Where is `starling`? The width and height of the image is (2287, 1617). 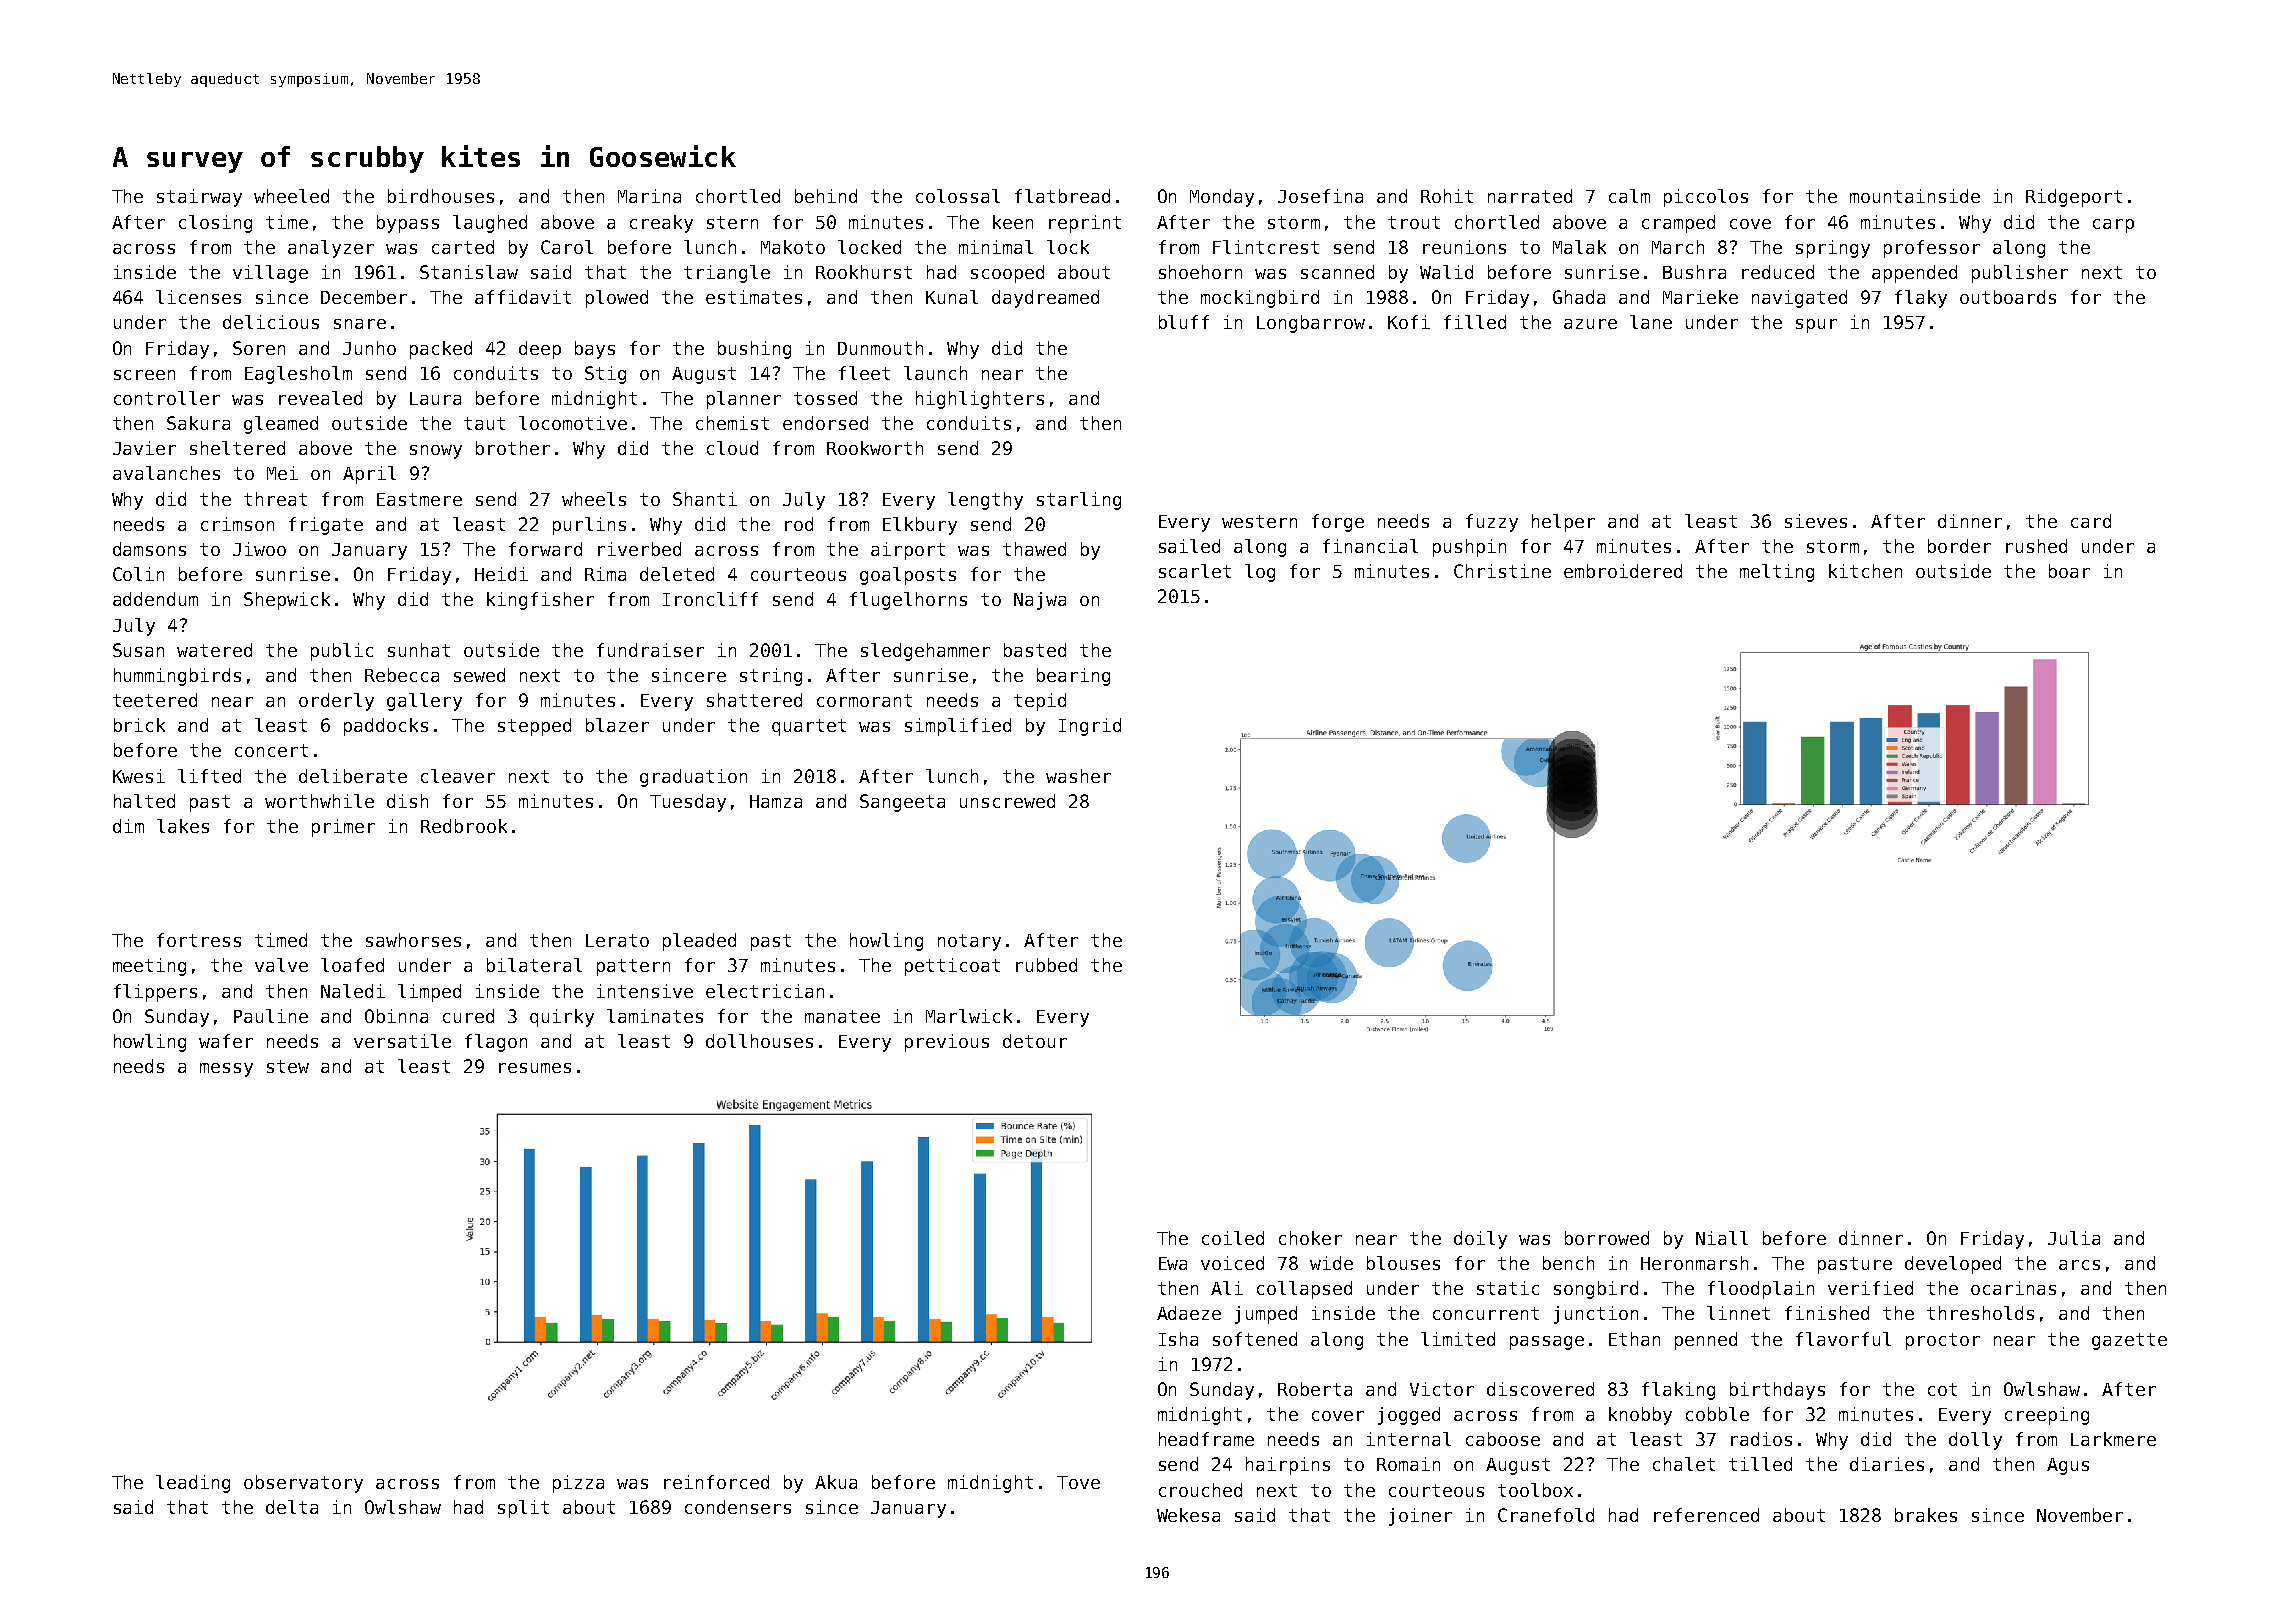 starling is located at coordinates (1079, 501).
